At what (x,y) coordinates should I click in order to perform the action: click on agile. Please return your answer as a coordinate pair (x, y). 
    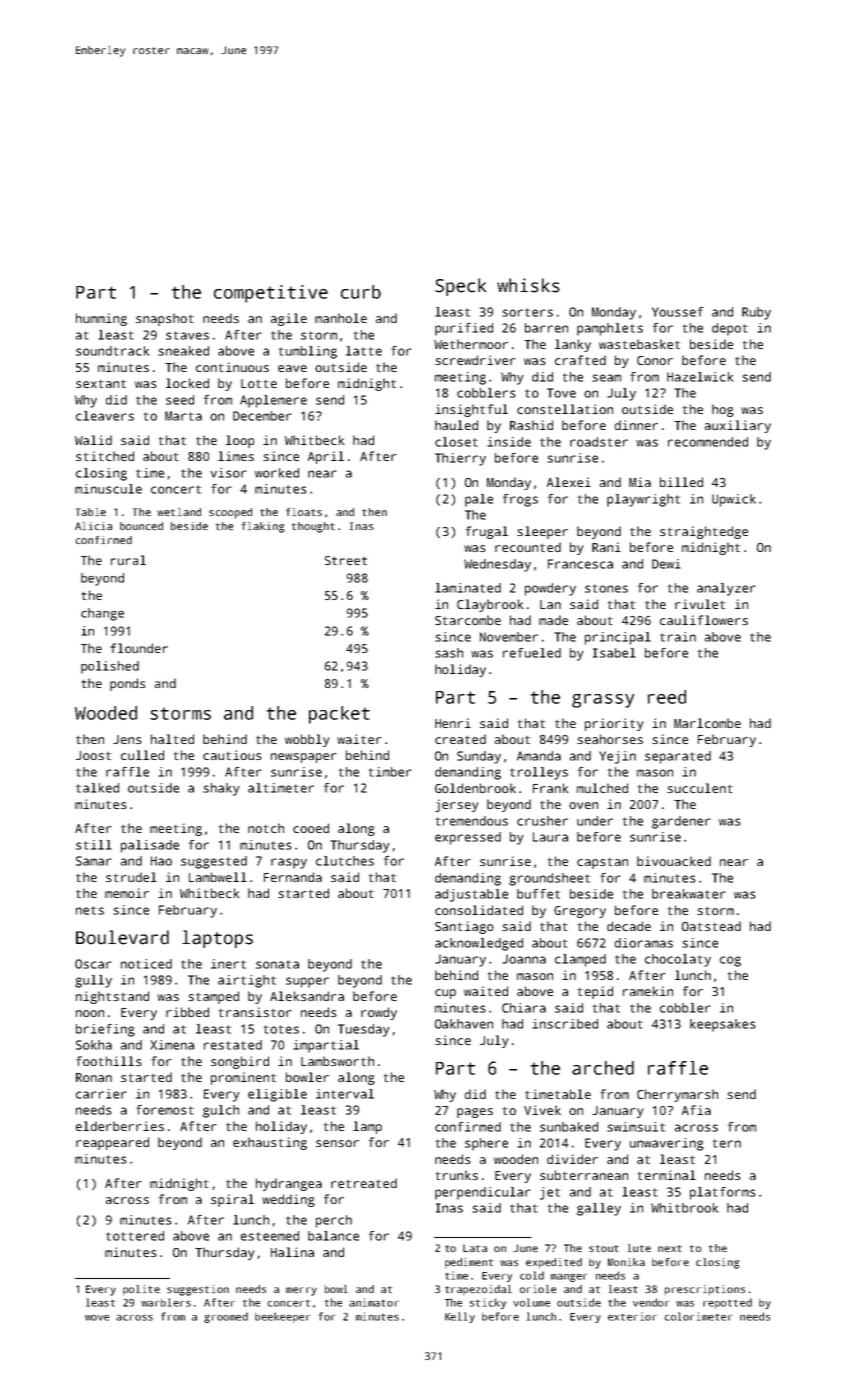
    Looking at the image, I should click on (289, 319).
